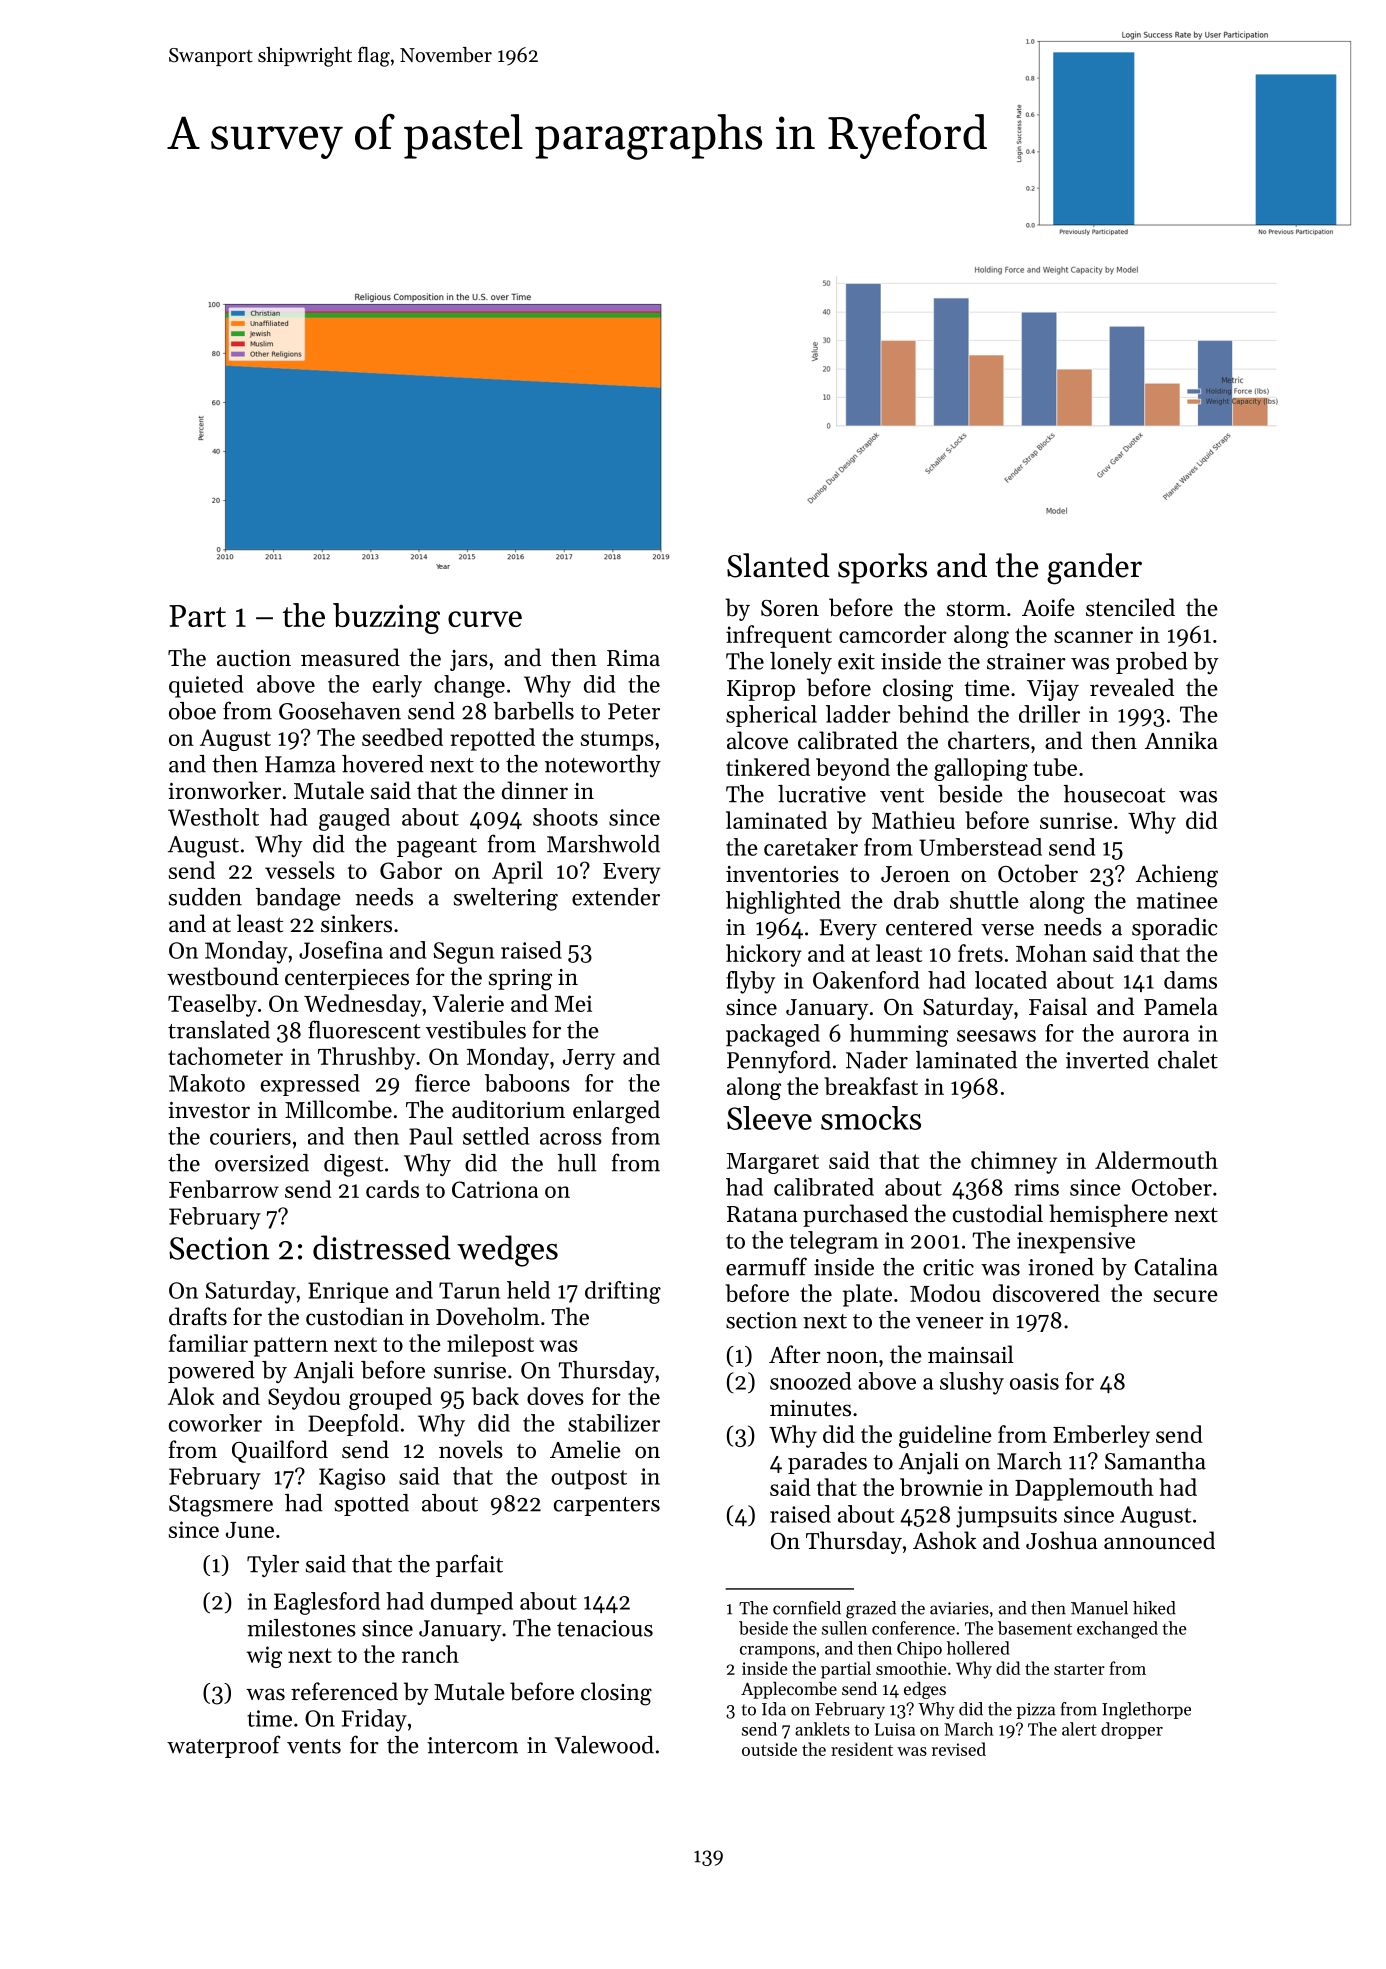  What do you see at coordinates (344, 1691) in the page?
I see `referenced` at bounding box center [344, 1691].
